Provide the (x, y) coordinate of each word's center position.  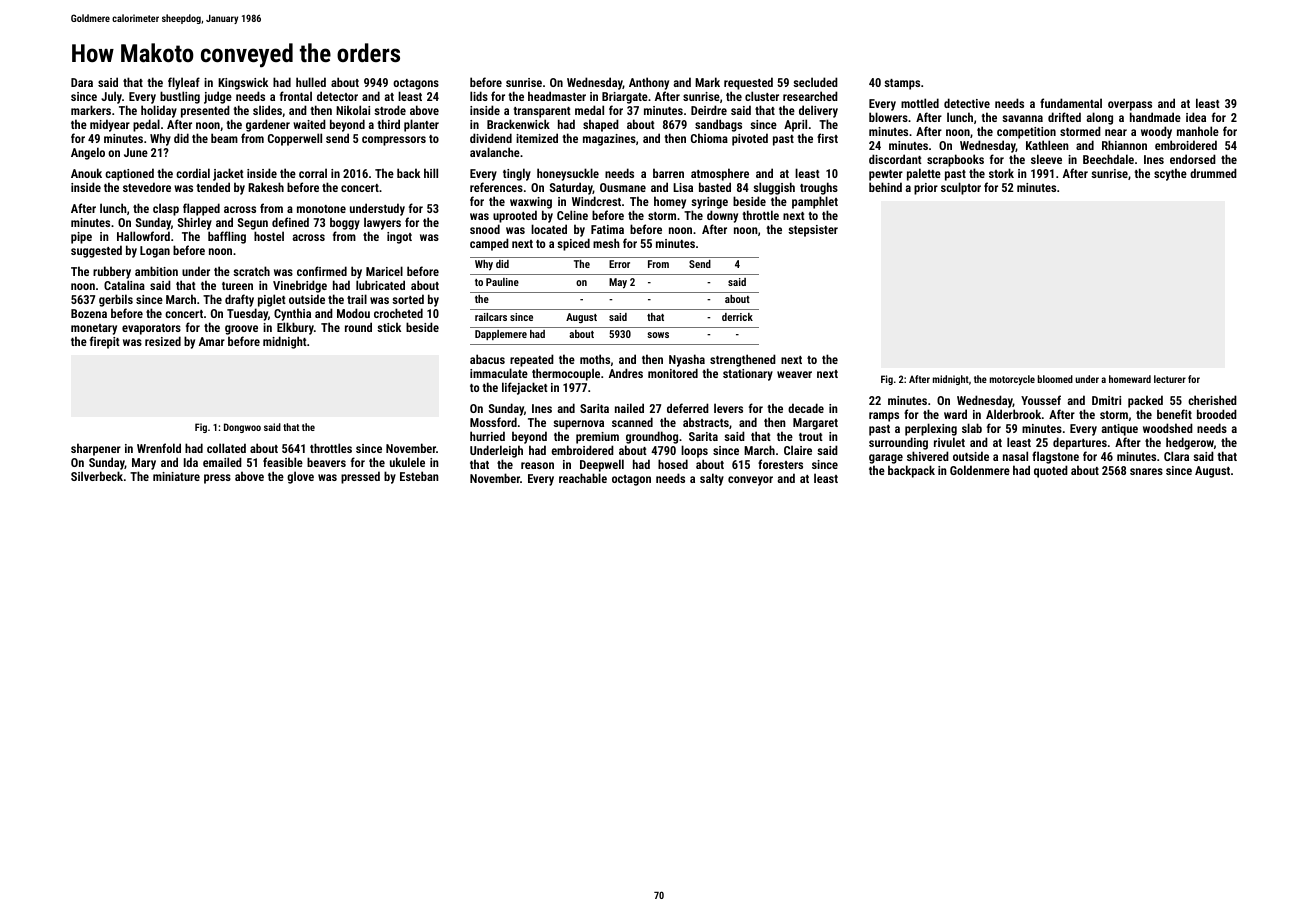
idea (1196, 117)
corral (313, 173)
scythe (1170, 174)
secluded (815, 82)
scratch (251, 271)
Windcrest (596, 201)
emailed (222, 462)
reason (537, 465)
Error (619, 264)
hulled (311, 82)
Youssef (1041, 400)
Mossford (493, 422)
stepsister (813, 231)
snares (1146, 471)
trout (811, 437)
